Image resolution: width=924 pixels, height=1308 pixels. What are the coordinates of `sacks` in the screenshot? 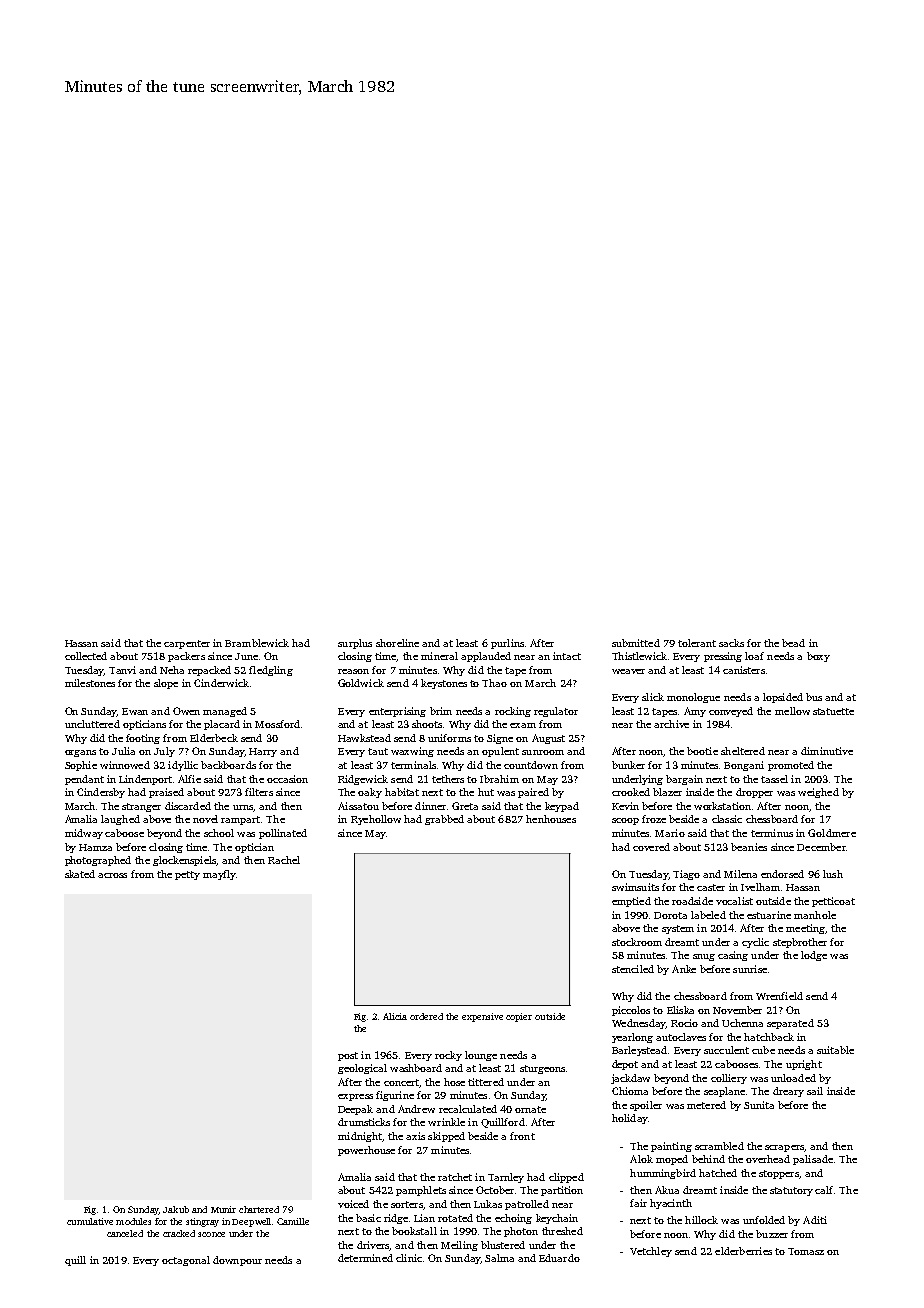 It's located at (731, 643).
